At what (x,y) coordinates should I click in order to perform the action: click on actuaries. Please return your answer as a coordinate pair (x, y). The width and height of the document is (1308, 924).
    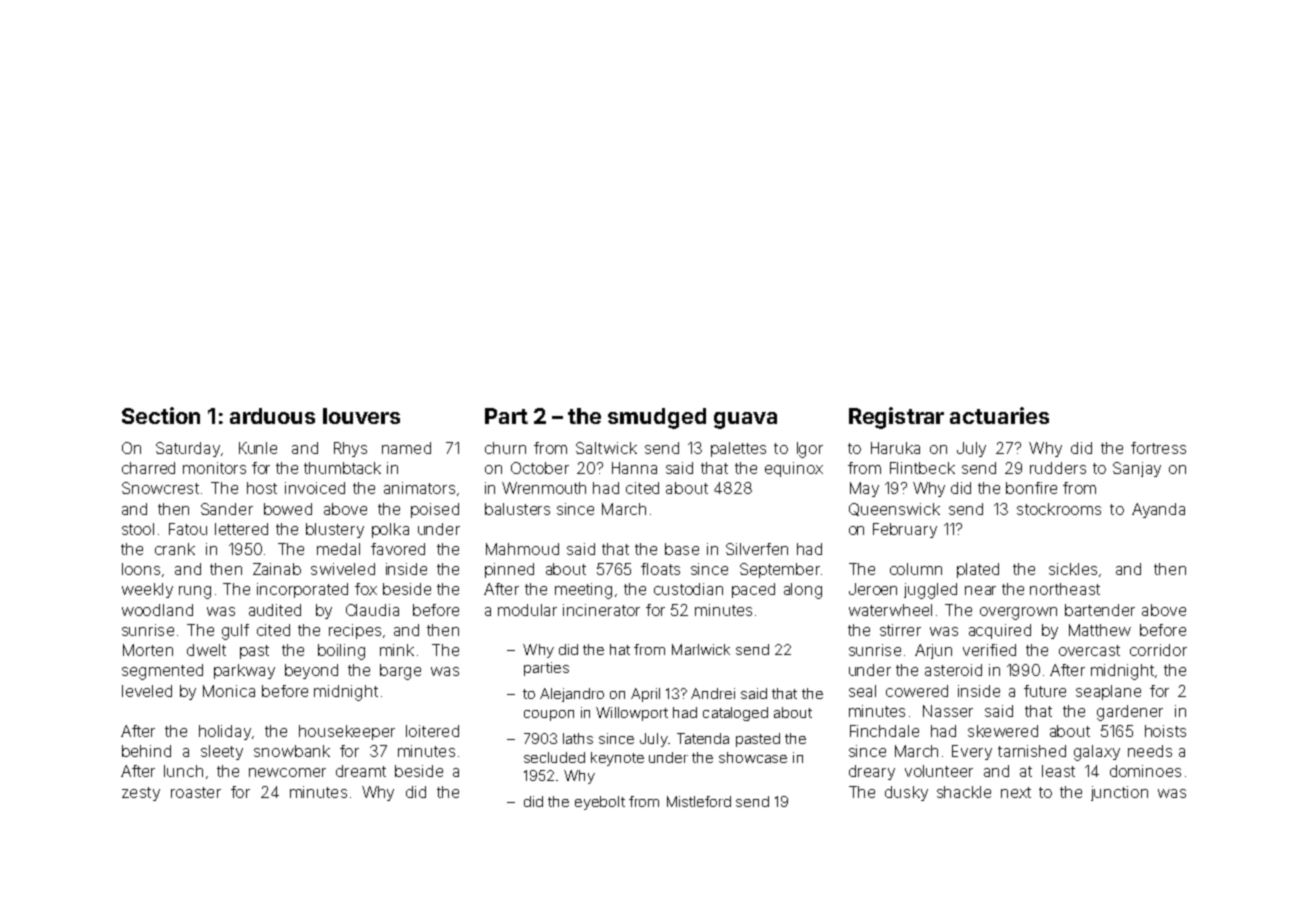
    Looking at the image, I should click on (999, 415).
